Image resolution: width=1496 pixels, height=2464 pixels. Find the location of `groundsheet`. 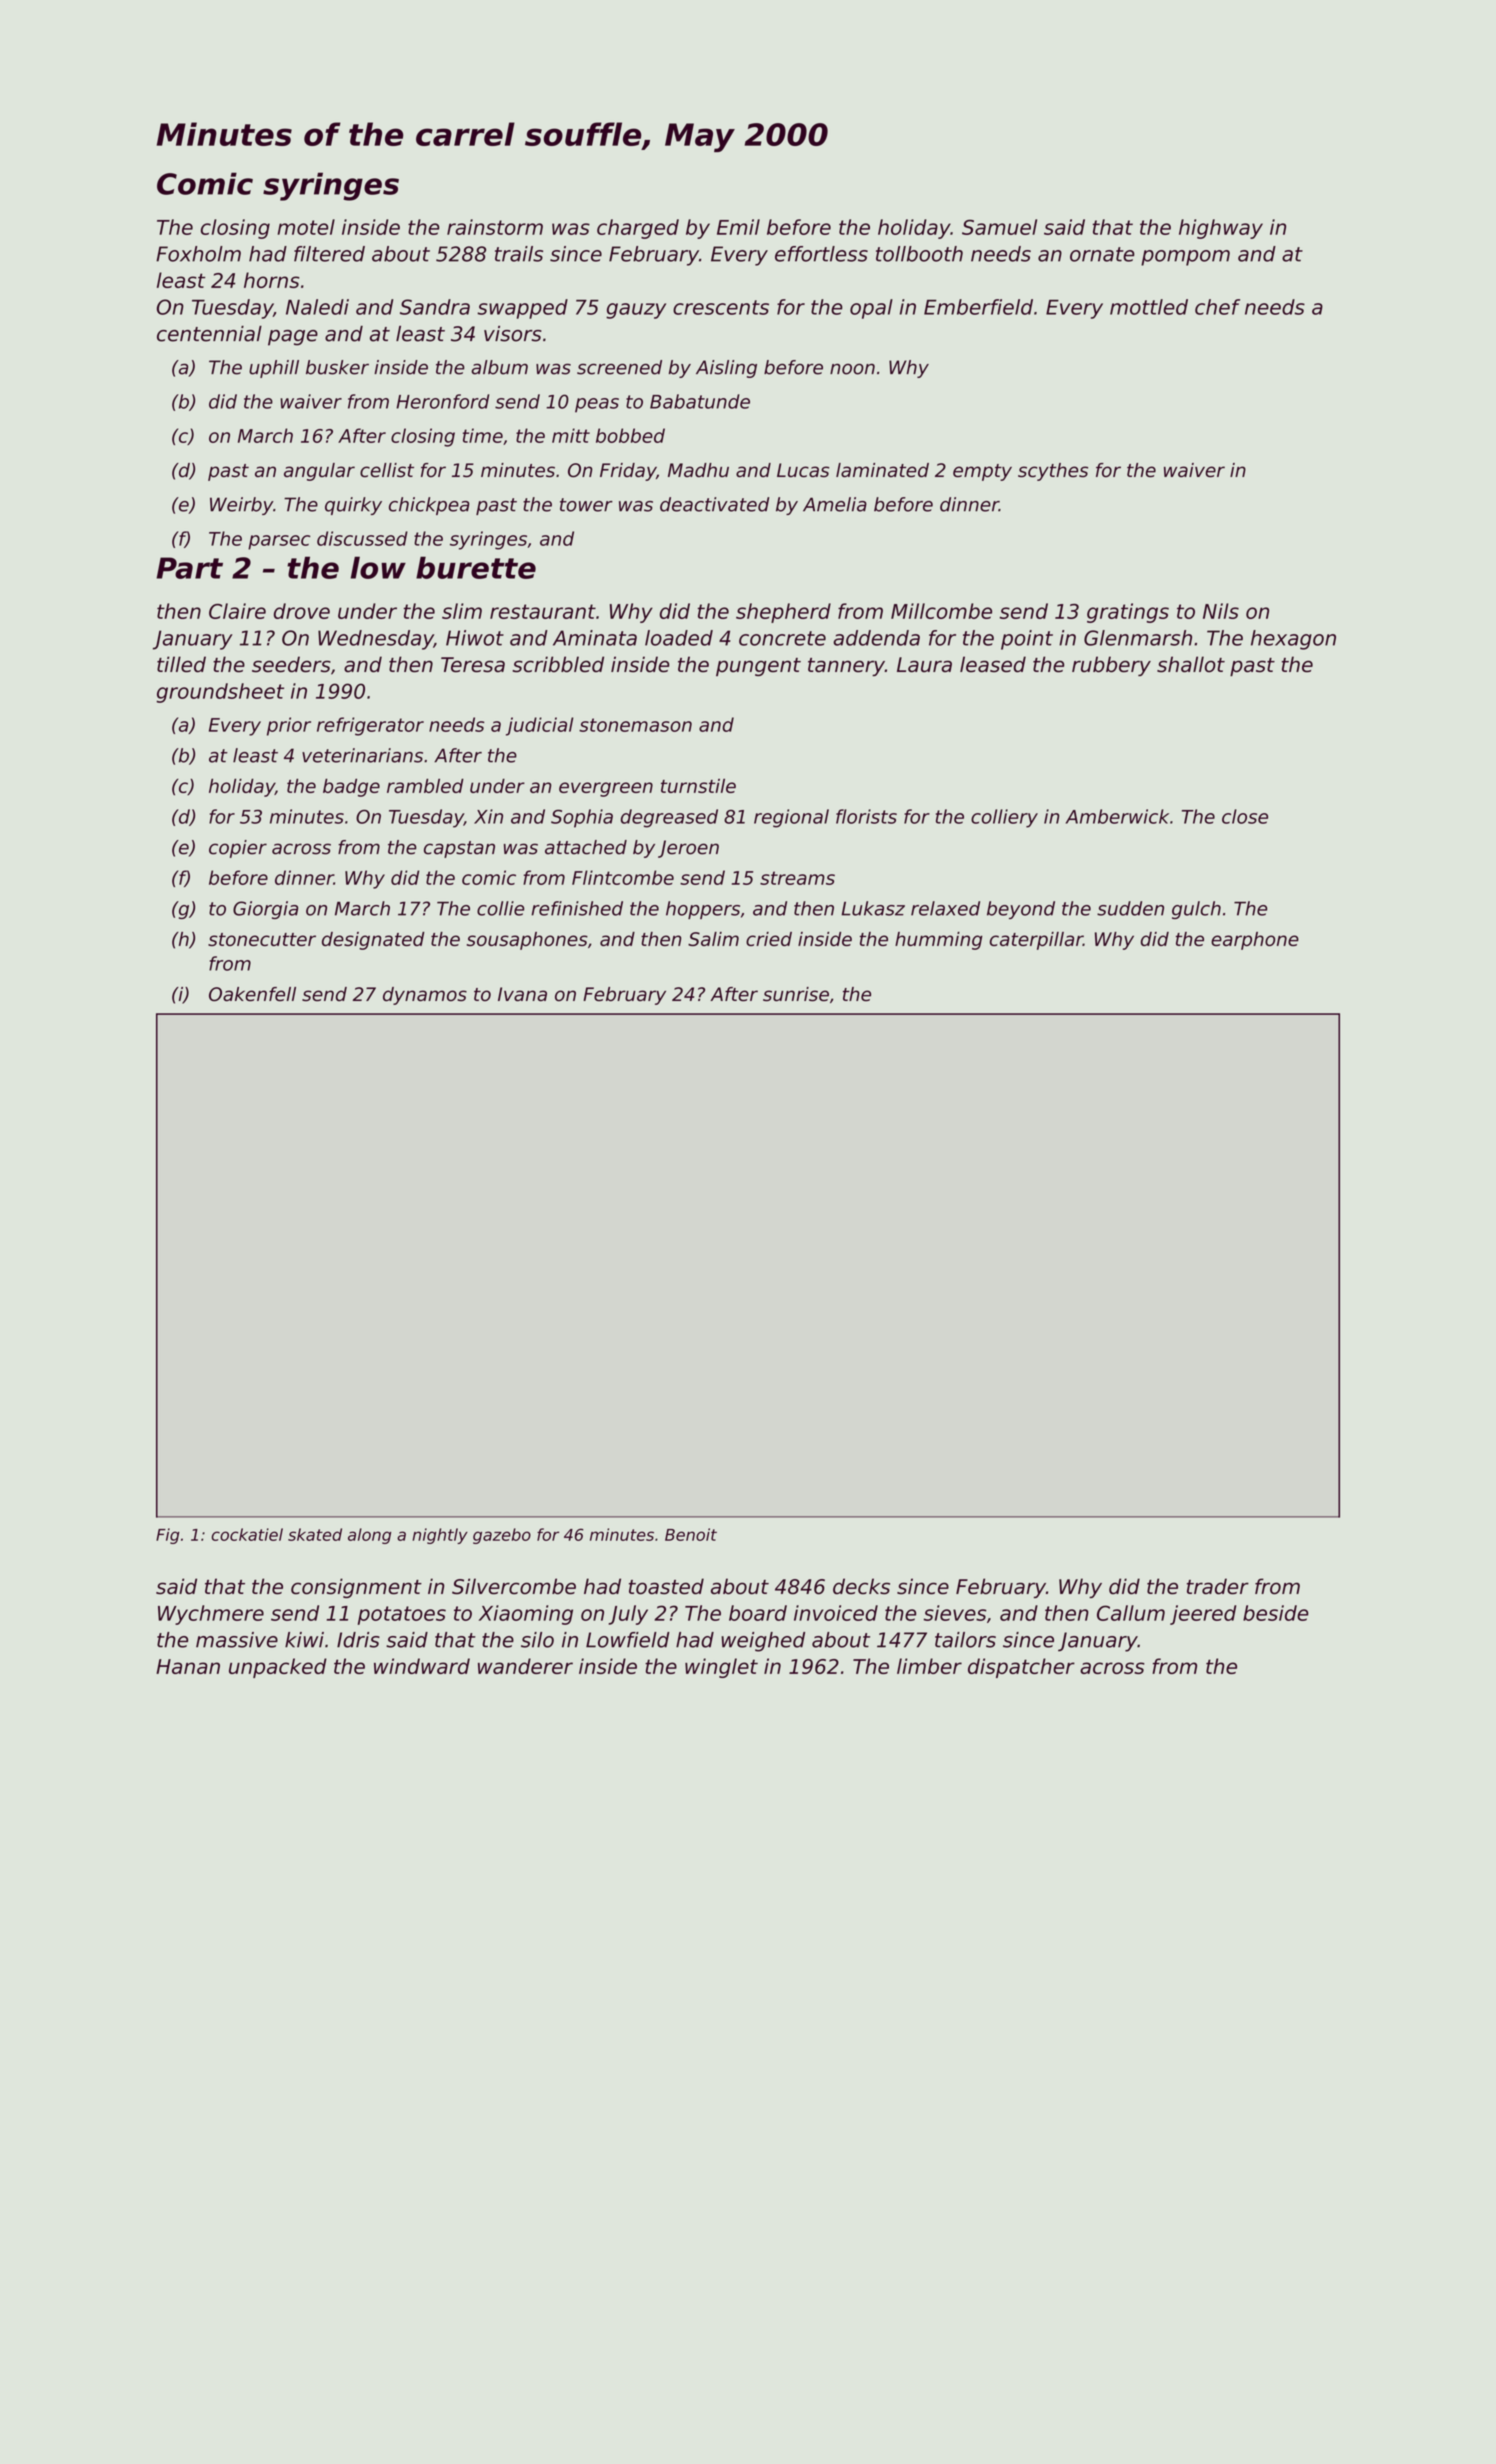

groundsheet is located at coordinates (220, 693).
